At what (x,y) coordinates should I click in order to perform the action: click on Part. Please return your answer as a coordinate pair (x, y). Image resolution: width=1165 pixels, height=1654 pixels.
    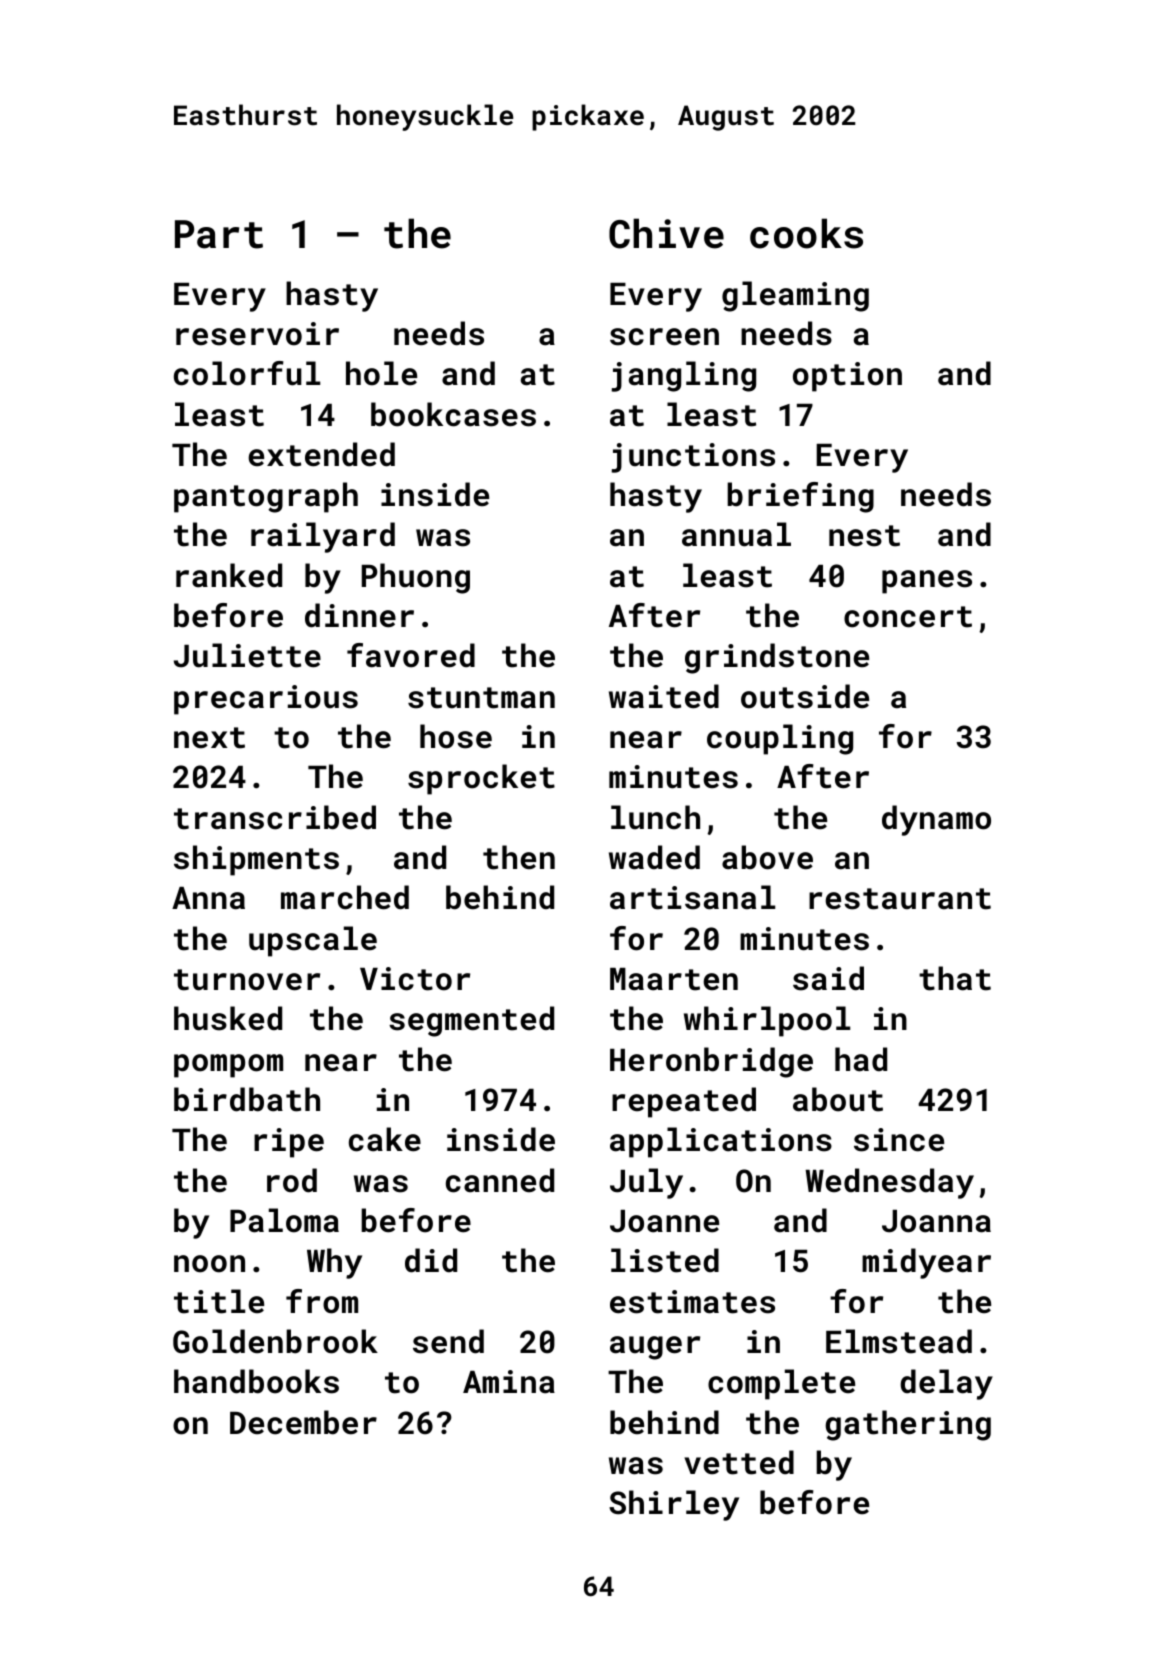
    Looking at the image, I should click on (219, 234).
